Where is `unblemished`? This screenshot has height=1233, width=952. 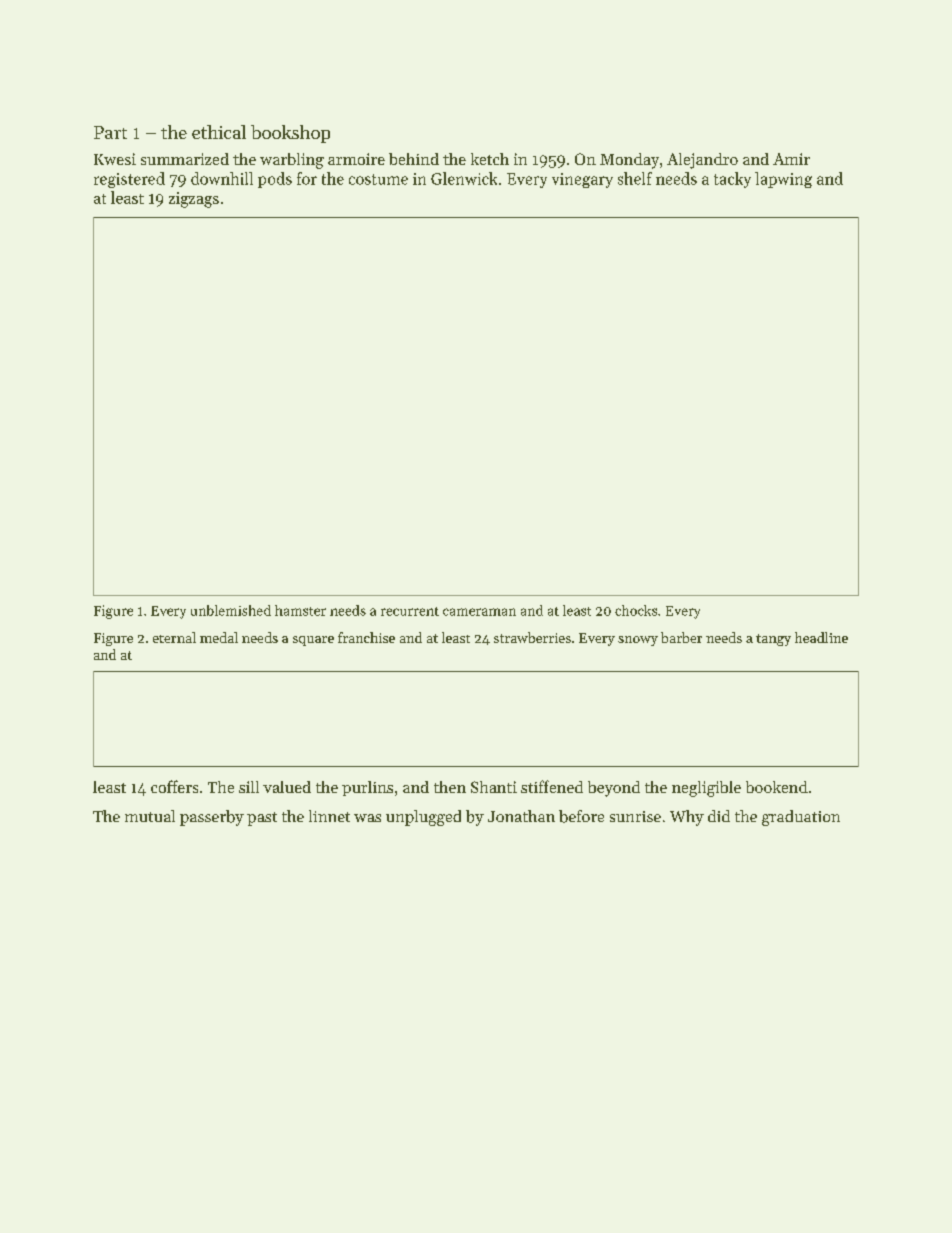 unblemished is located at coordinates (231, 610).
